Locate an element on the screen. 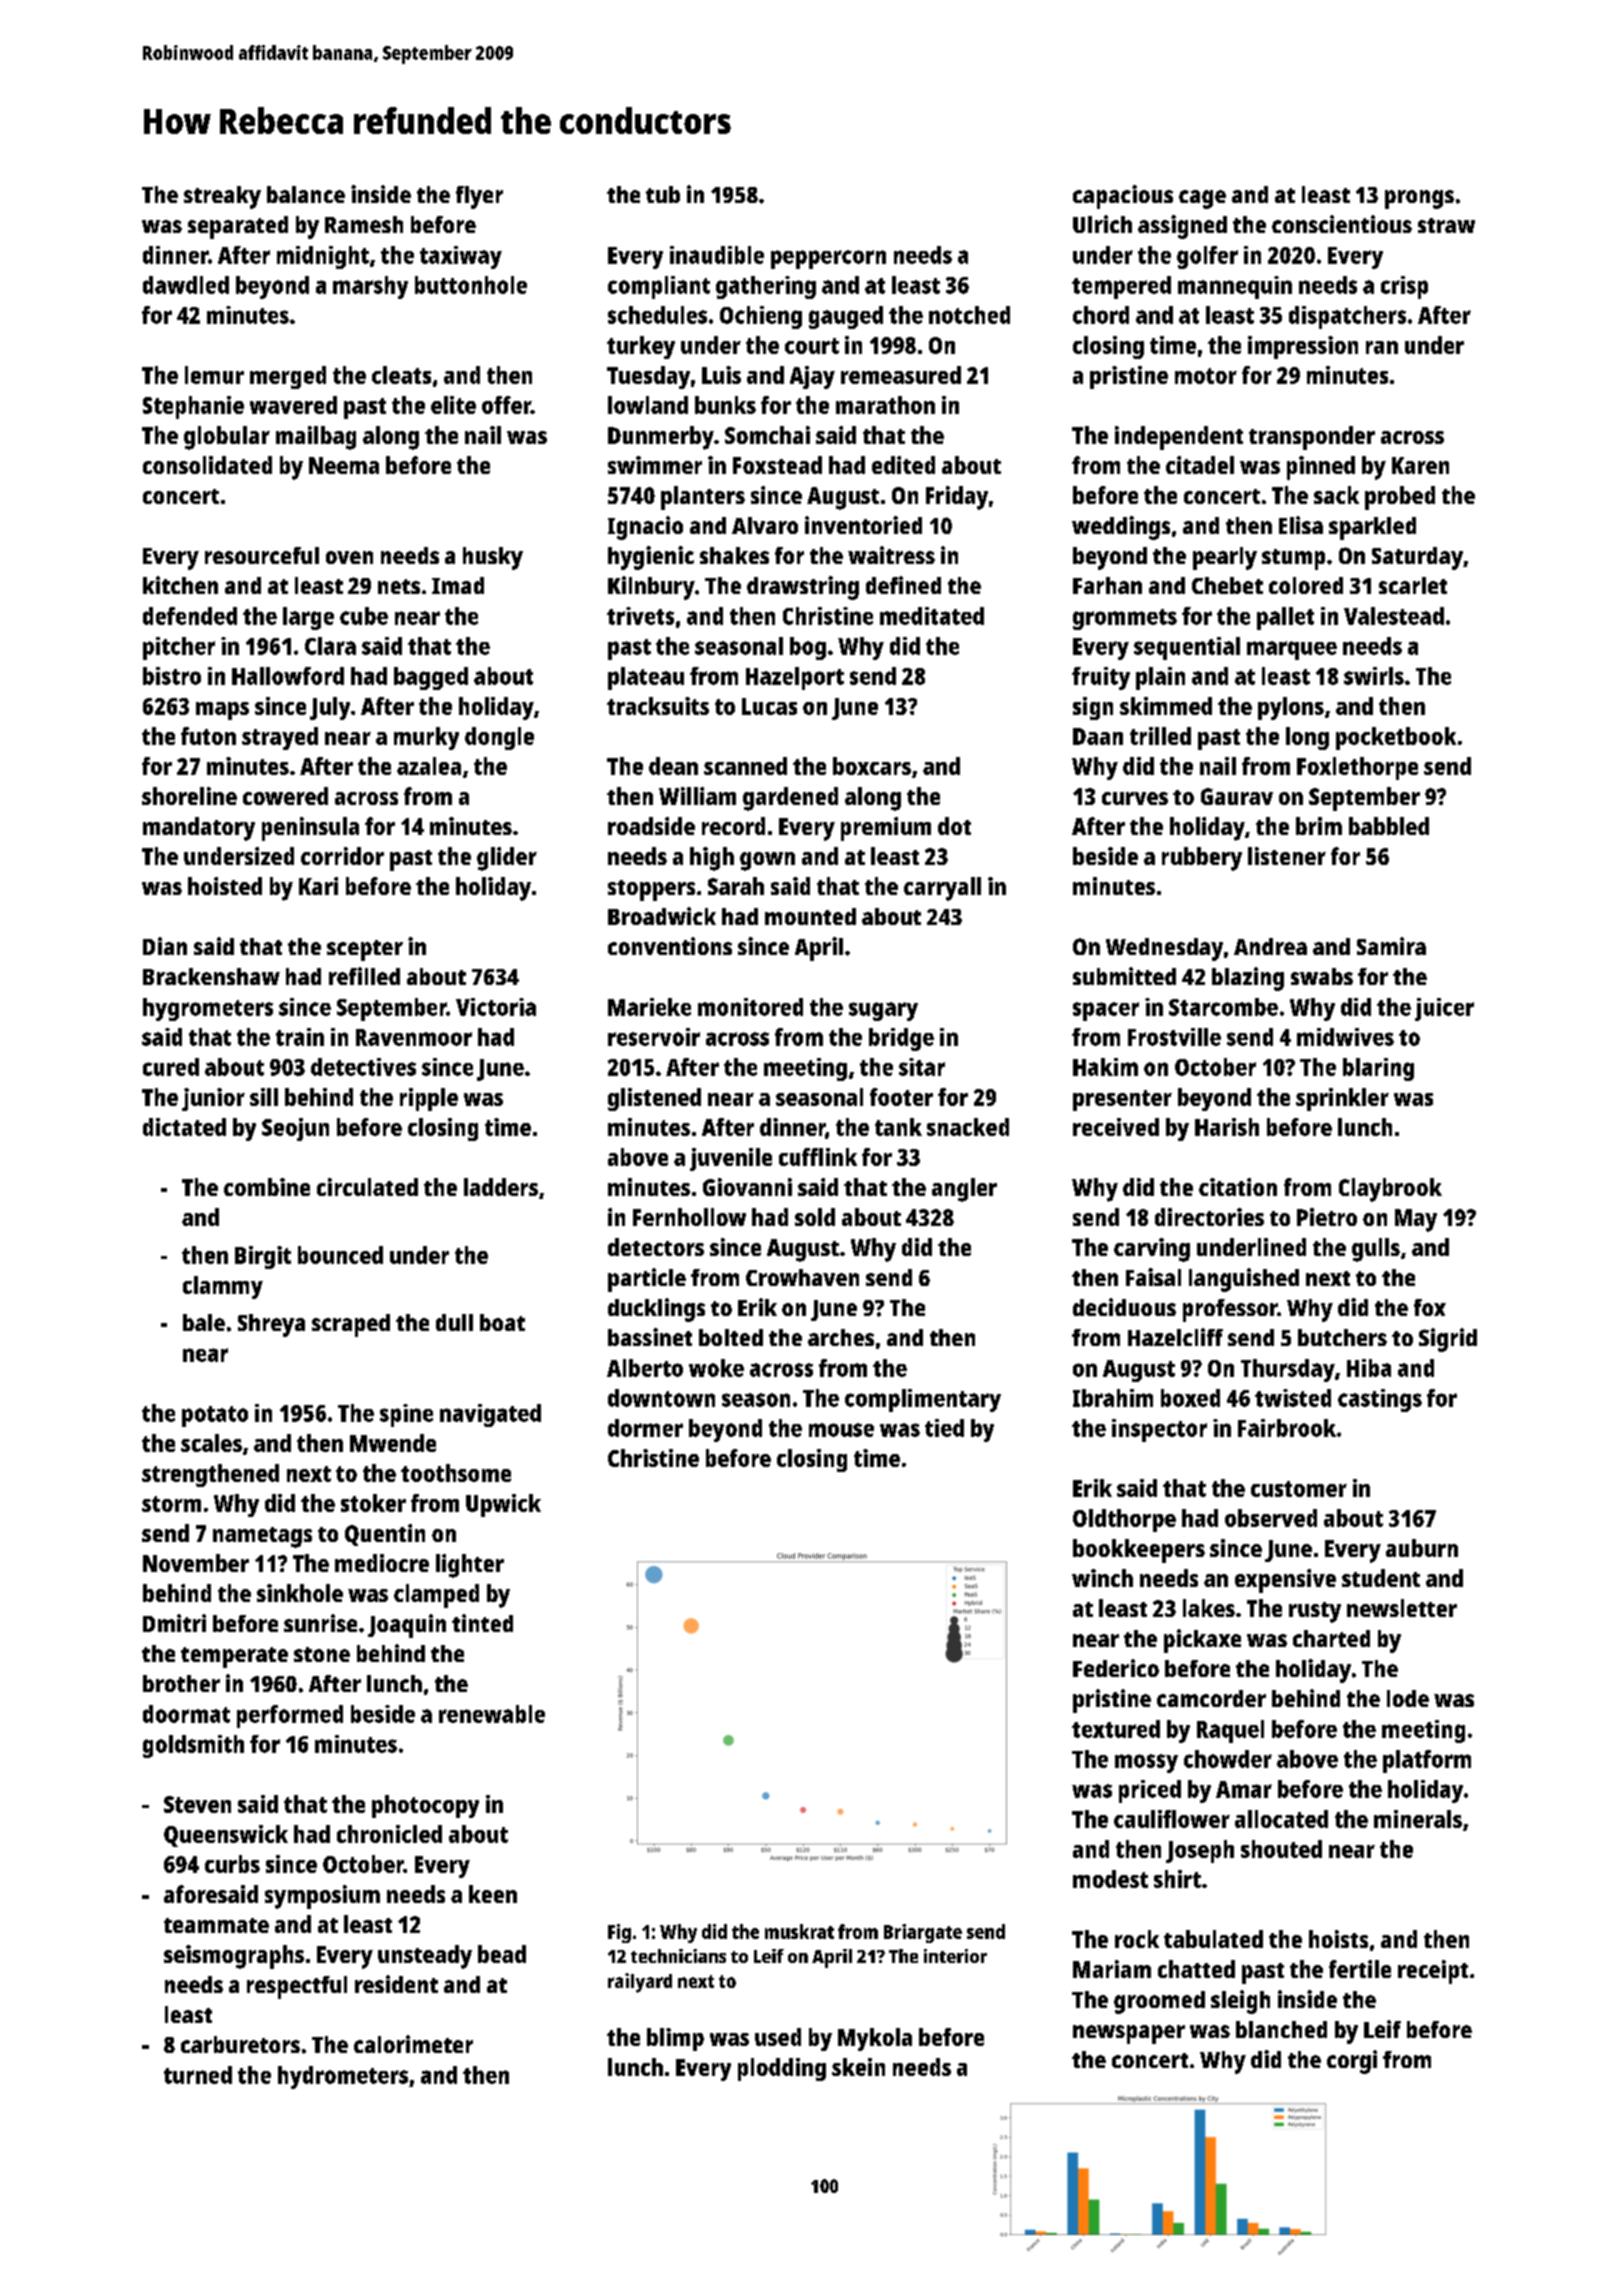  ducklings is located at coordinates (656, 1310).
